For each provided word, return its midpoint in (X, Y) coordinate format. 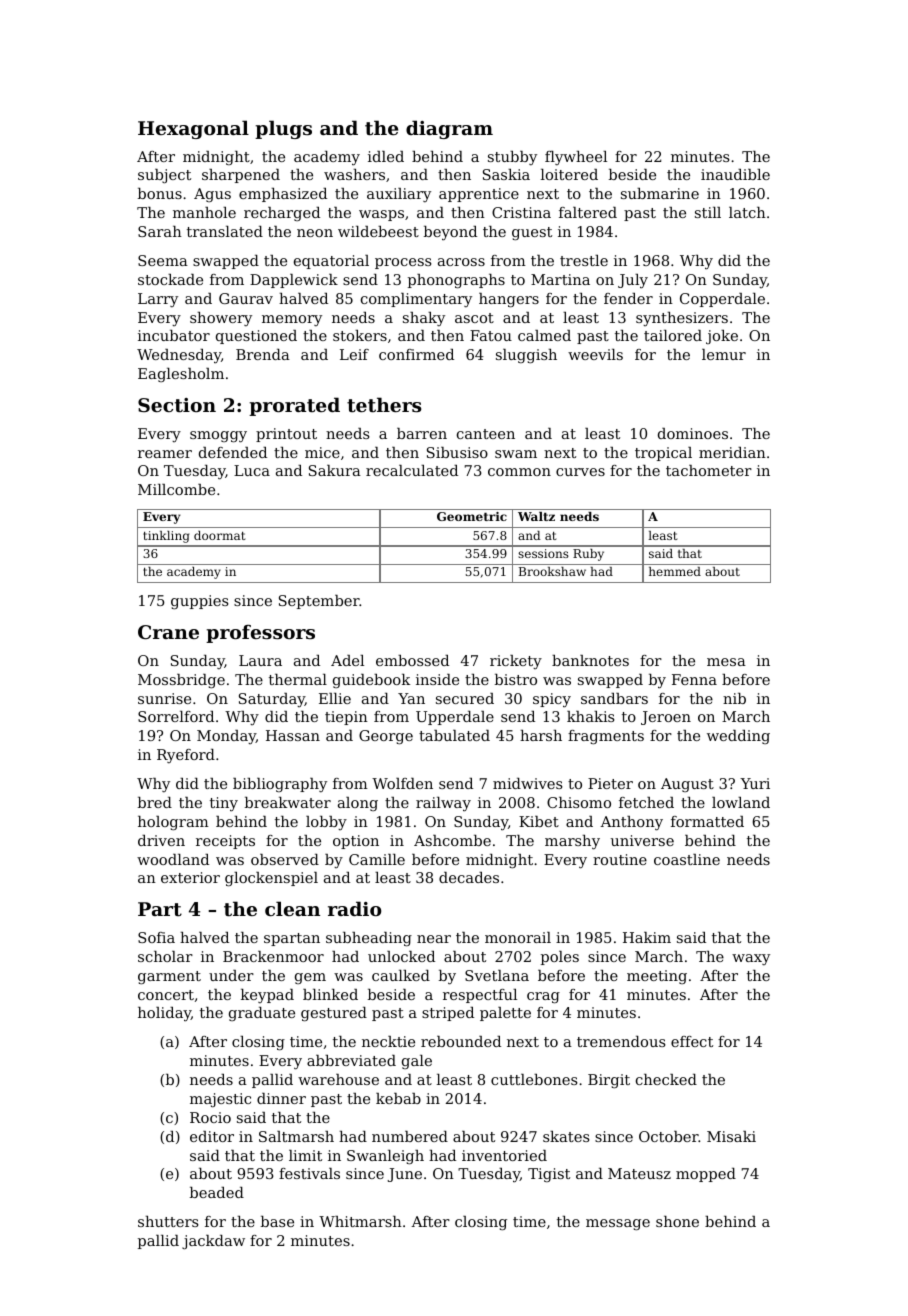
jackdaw (213, 1242)
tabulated (454, 735)
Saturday (272, 700)
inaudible (735, 174)
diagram (449, 129)
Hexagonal (193, 129)
